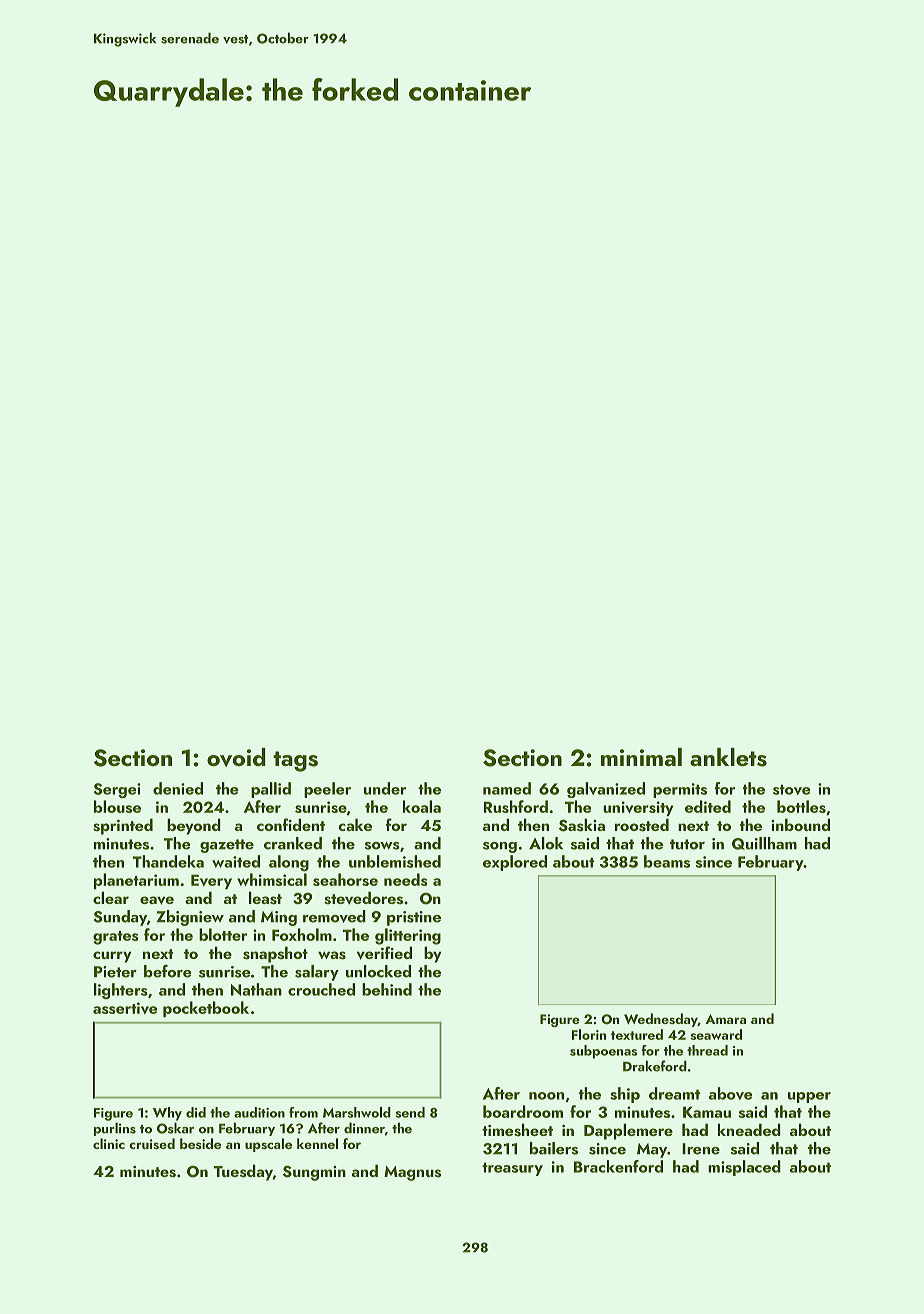  I want to click on minimal, so click(641, 757).
